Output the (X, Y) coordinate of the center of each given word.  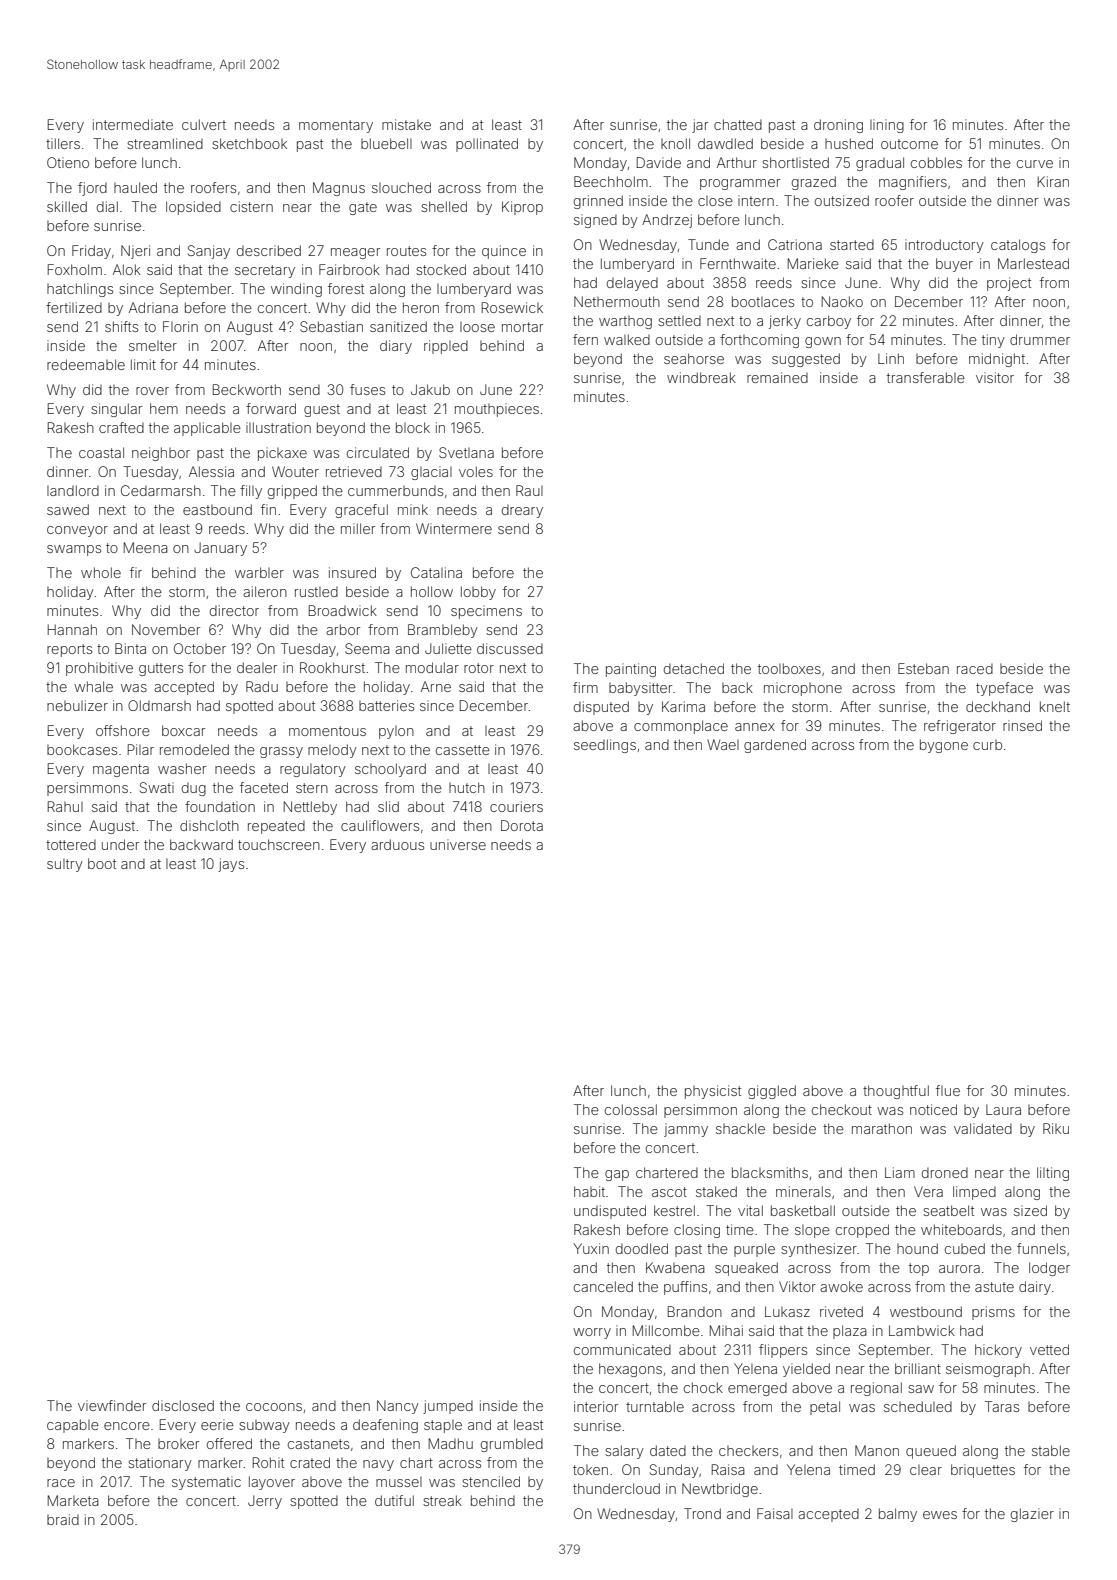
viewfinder (112, 1405)
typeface (1004, 689)
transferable (926, 377)
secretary (265, 271)
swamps (74, 550)
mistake (406, 124)
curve (1035, 164)
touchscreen (279, 844)
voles (476, 471)
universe (458, 844)
